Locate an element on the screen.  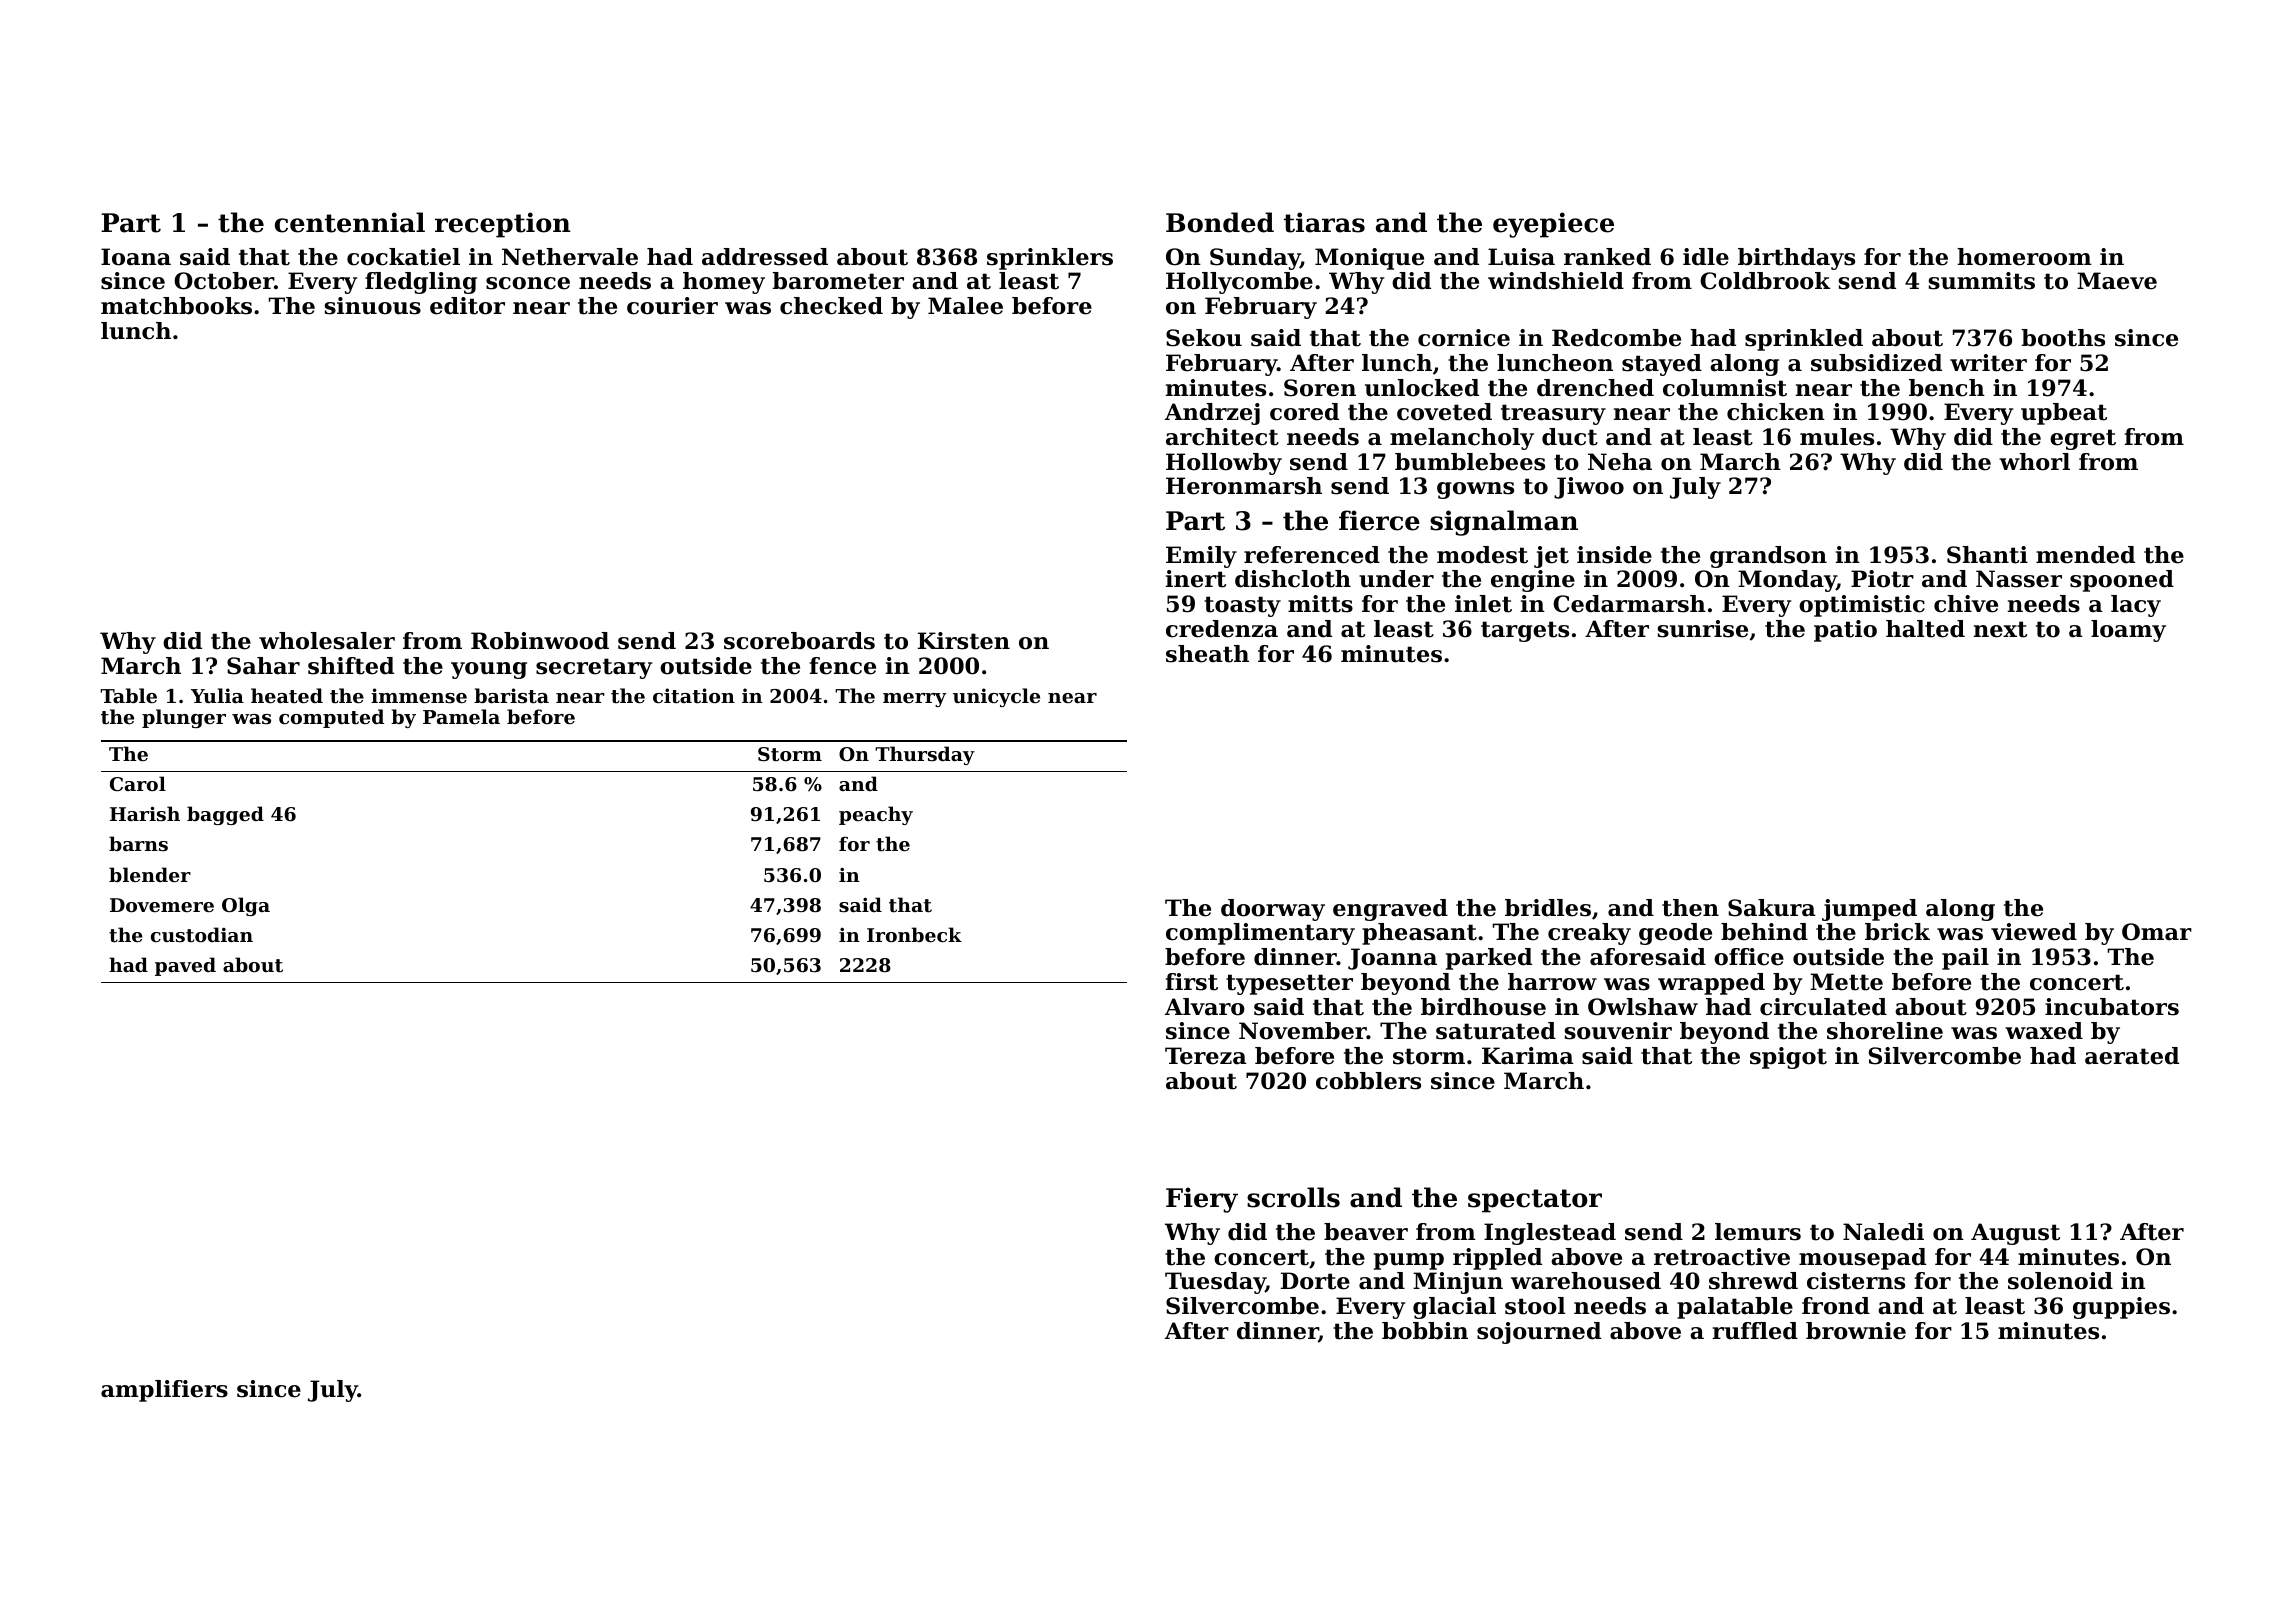
targets is located at coordinates (1525, 631).
